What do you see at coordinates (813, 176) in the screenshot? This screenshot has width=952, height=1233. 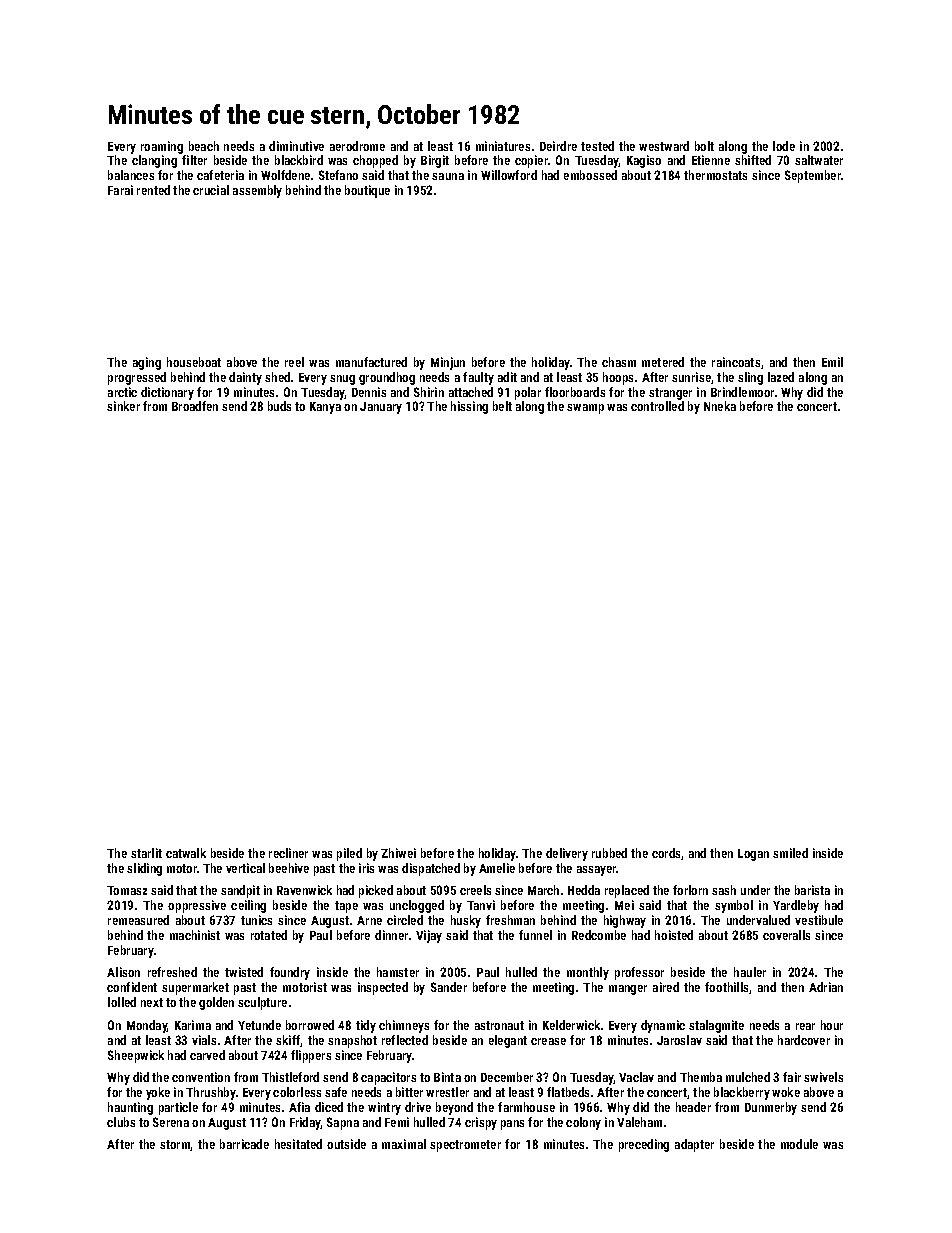 I see `September` at bounding box center [813, 176].
